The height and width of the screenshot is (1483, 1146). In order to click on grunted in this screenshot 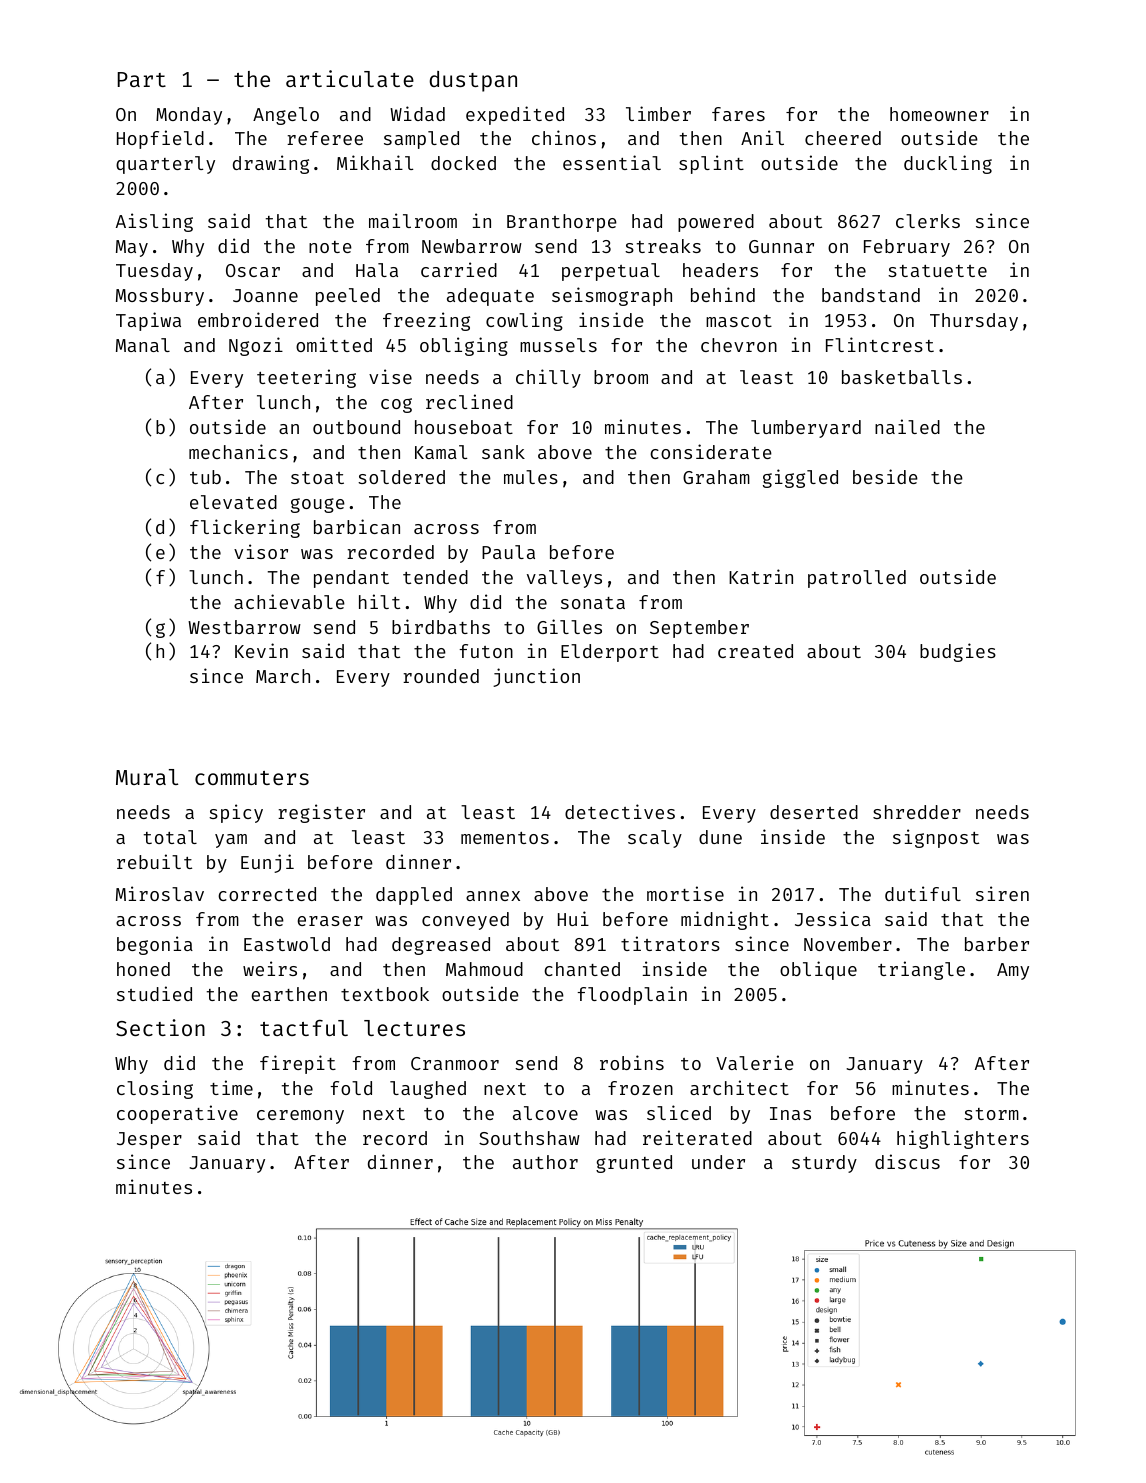, I will do `click(634, 1164)`.
